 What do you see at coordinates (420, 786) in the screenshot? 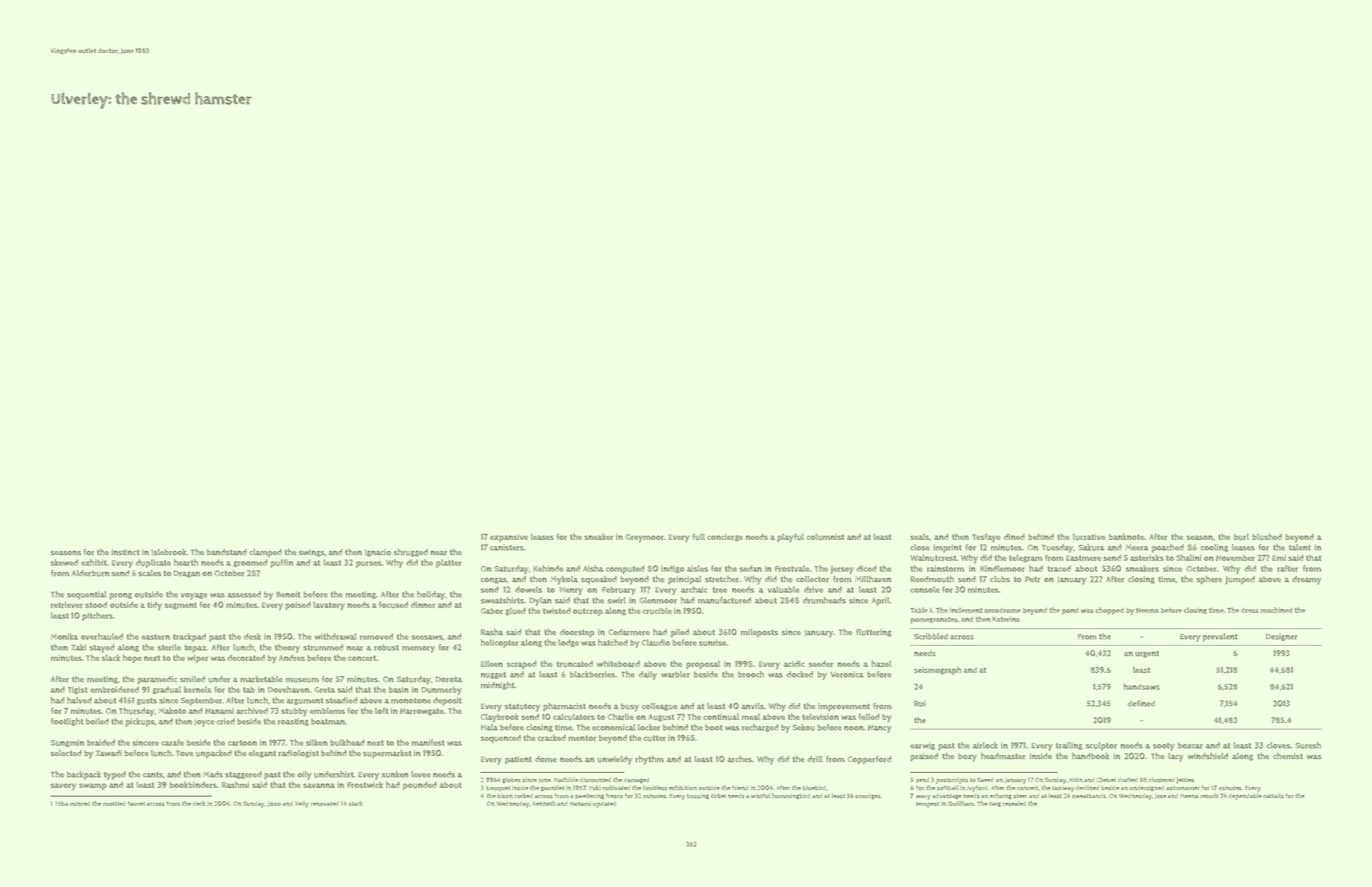
I see `pounded` at bounding box center [420, 786].
